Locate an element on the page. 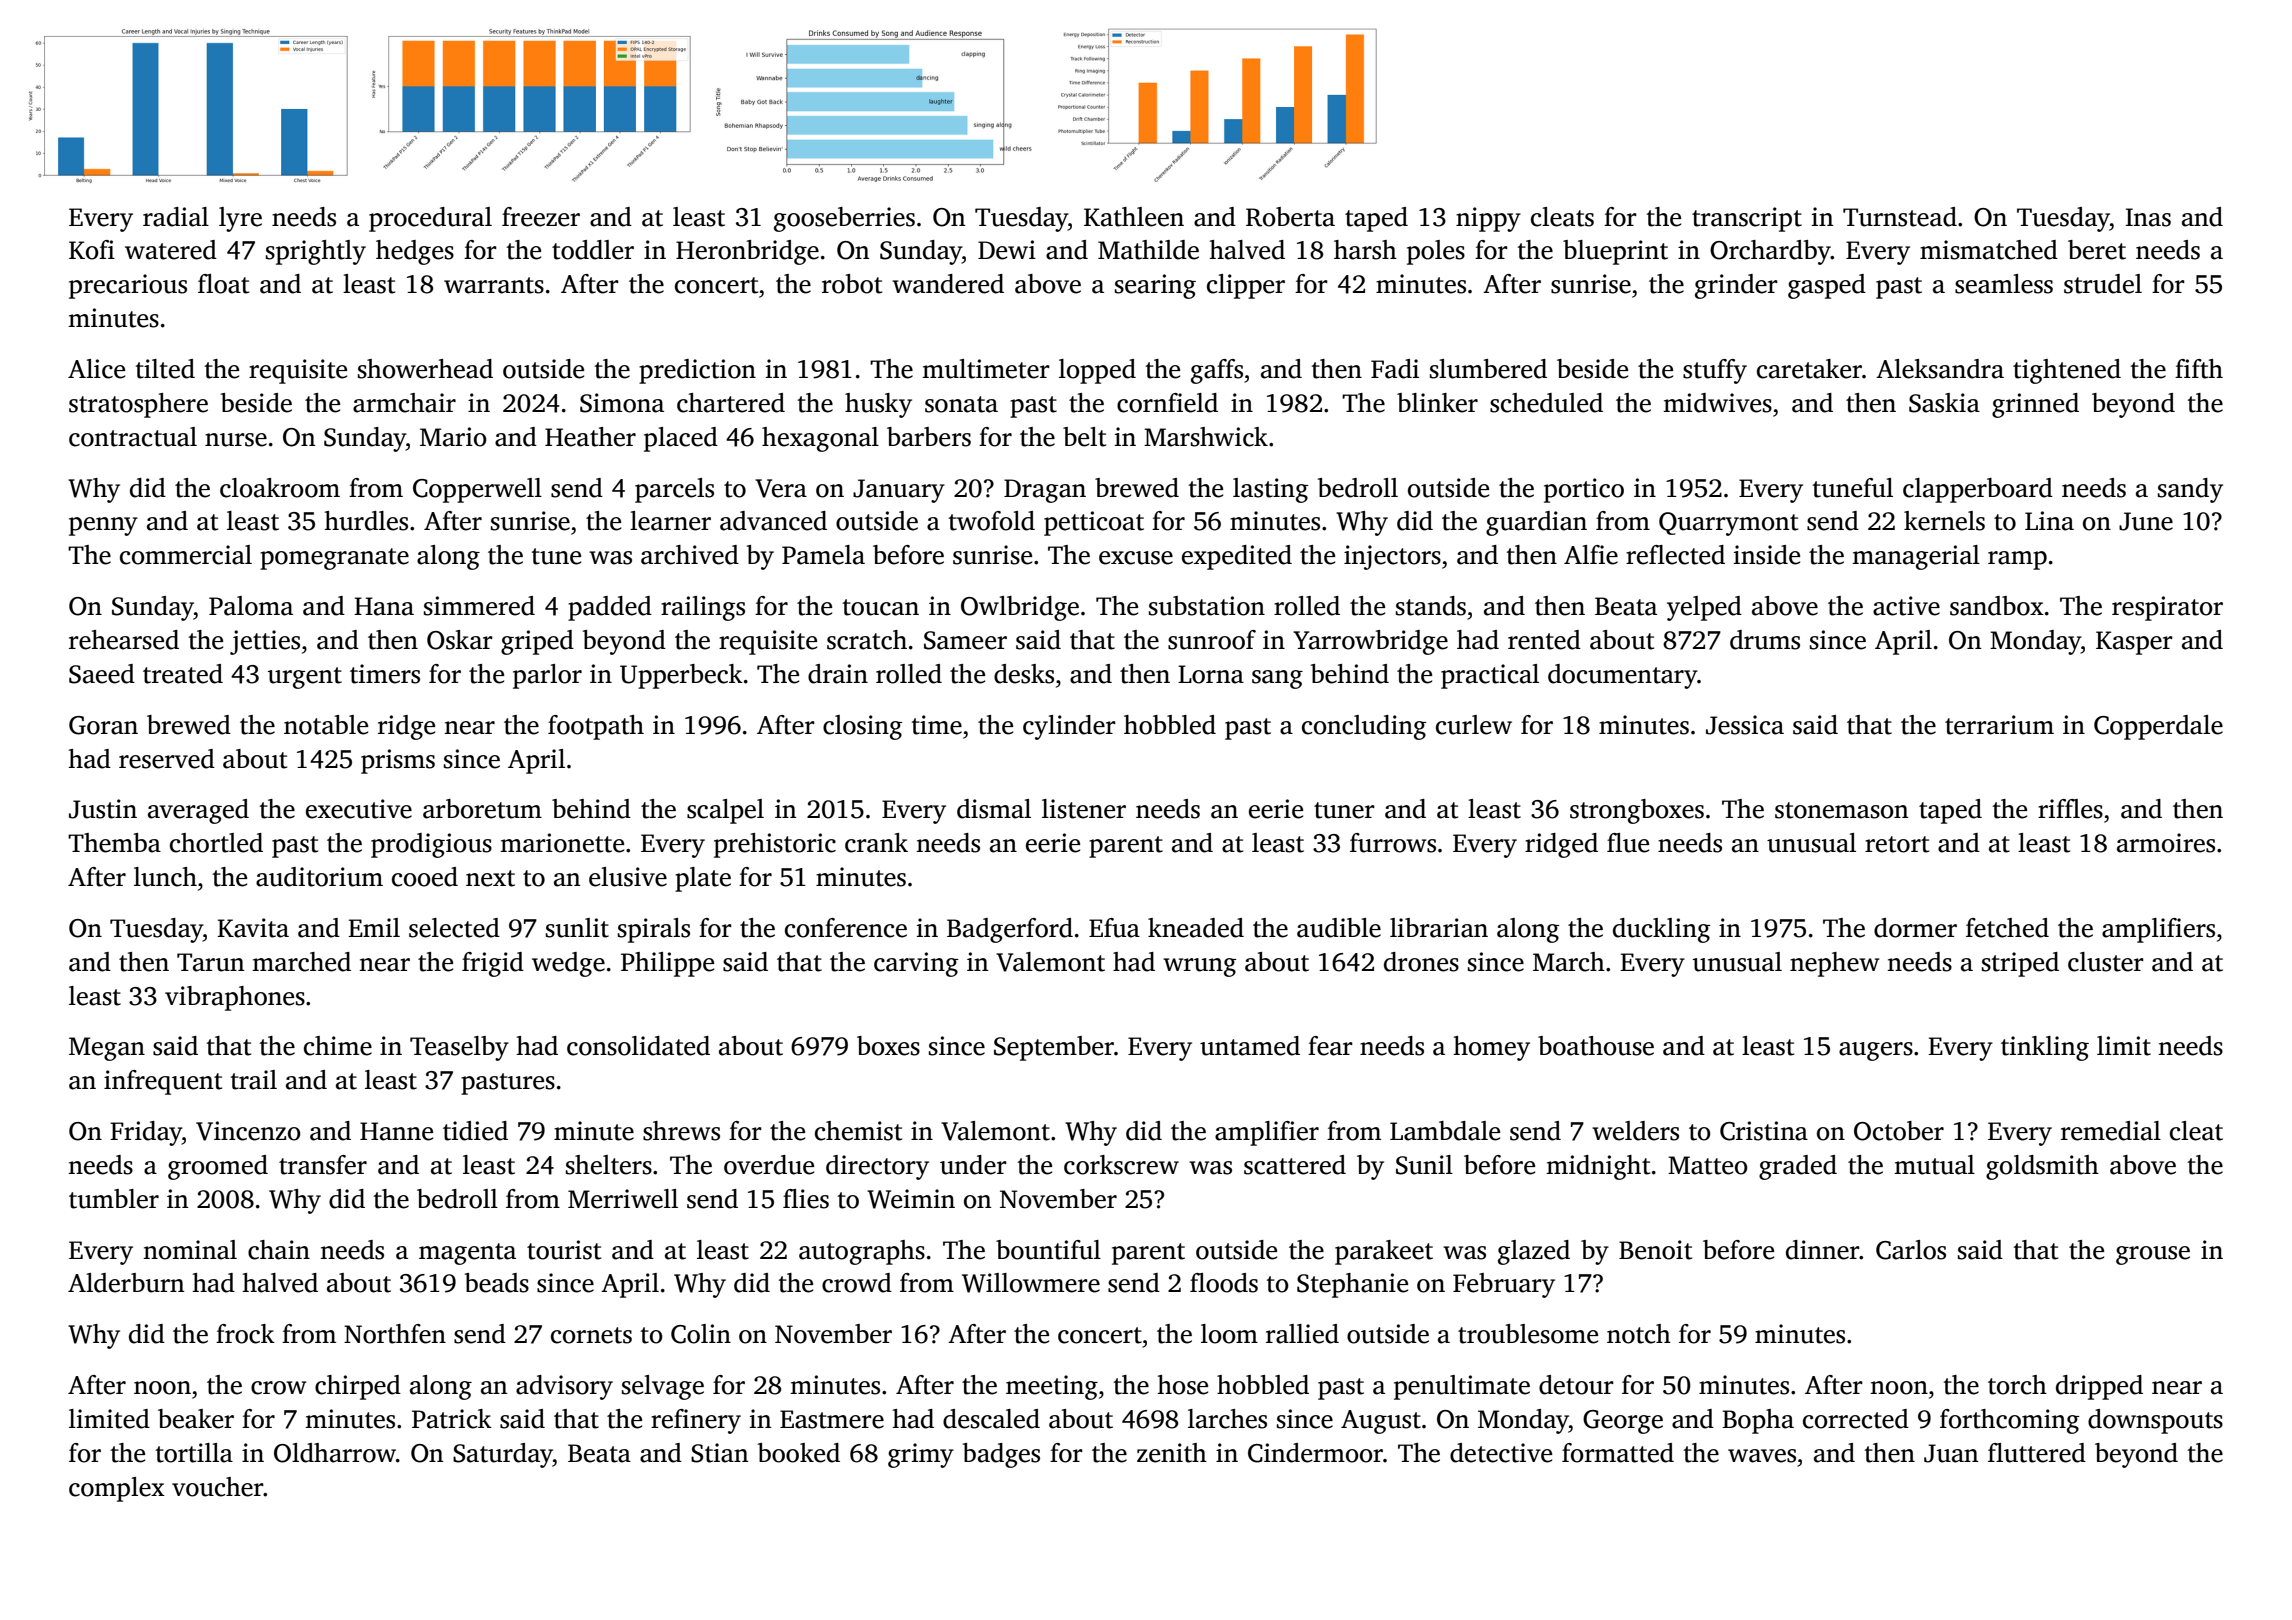 The width and height of the image is (2292, 1620). procedural is located at coordinates (430, 219).
